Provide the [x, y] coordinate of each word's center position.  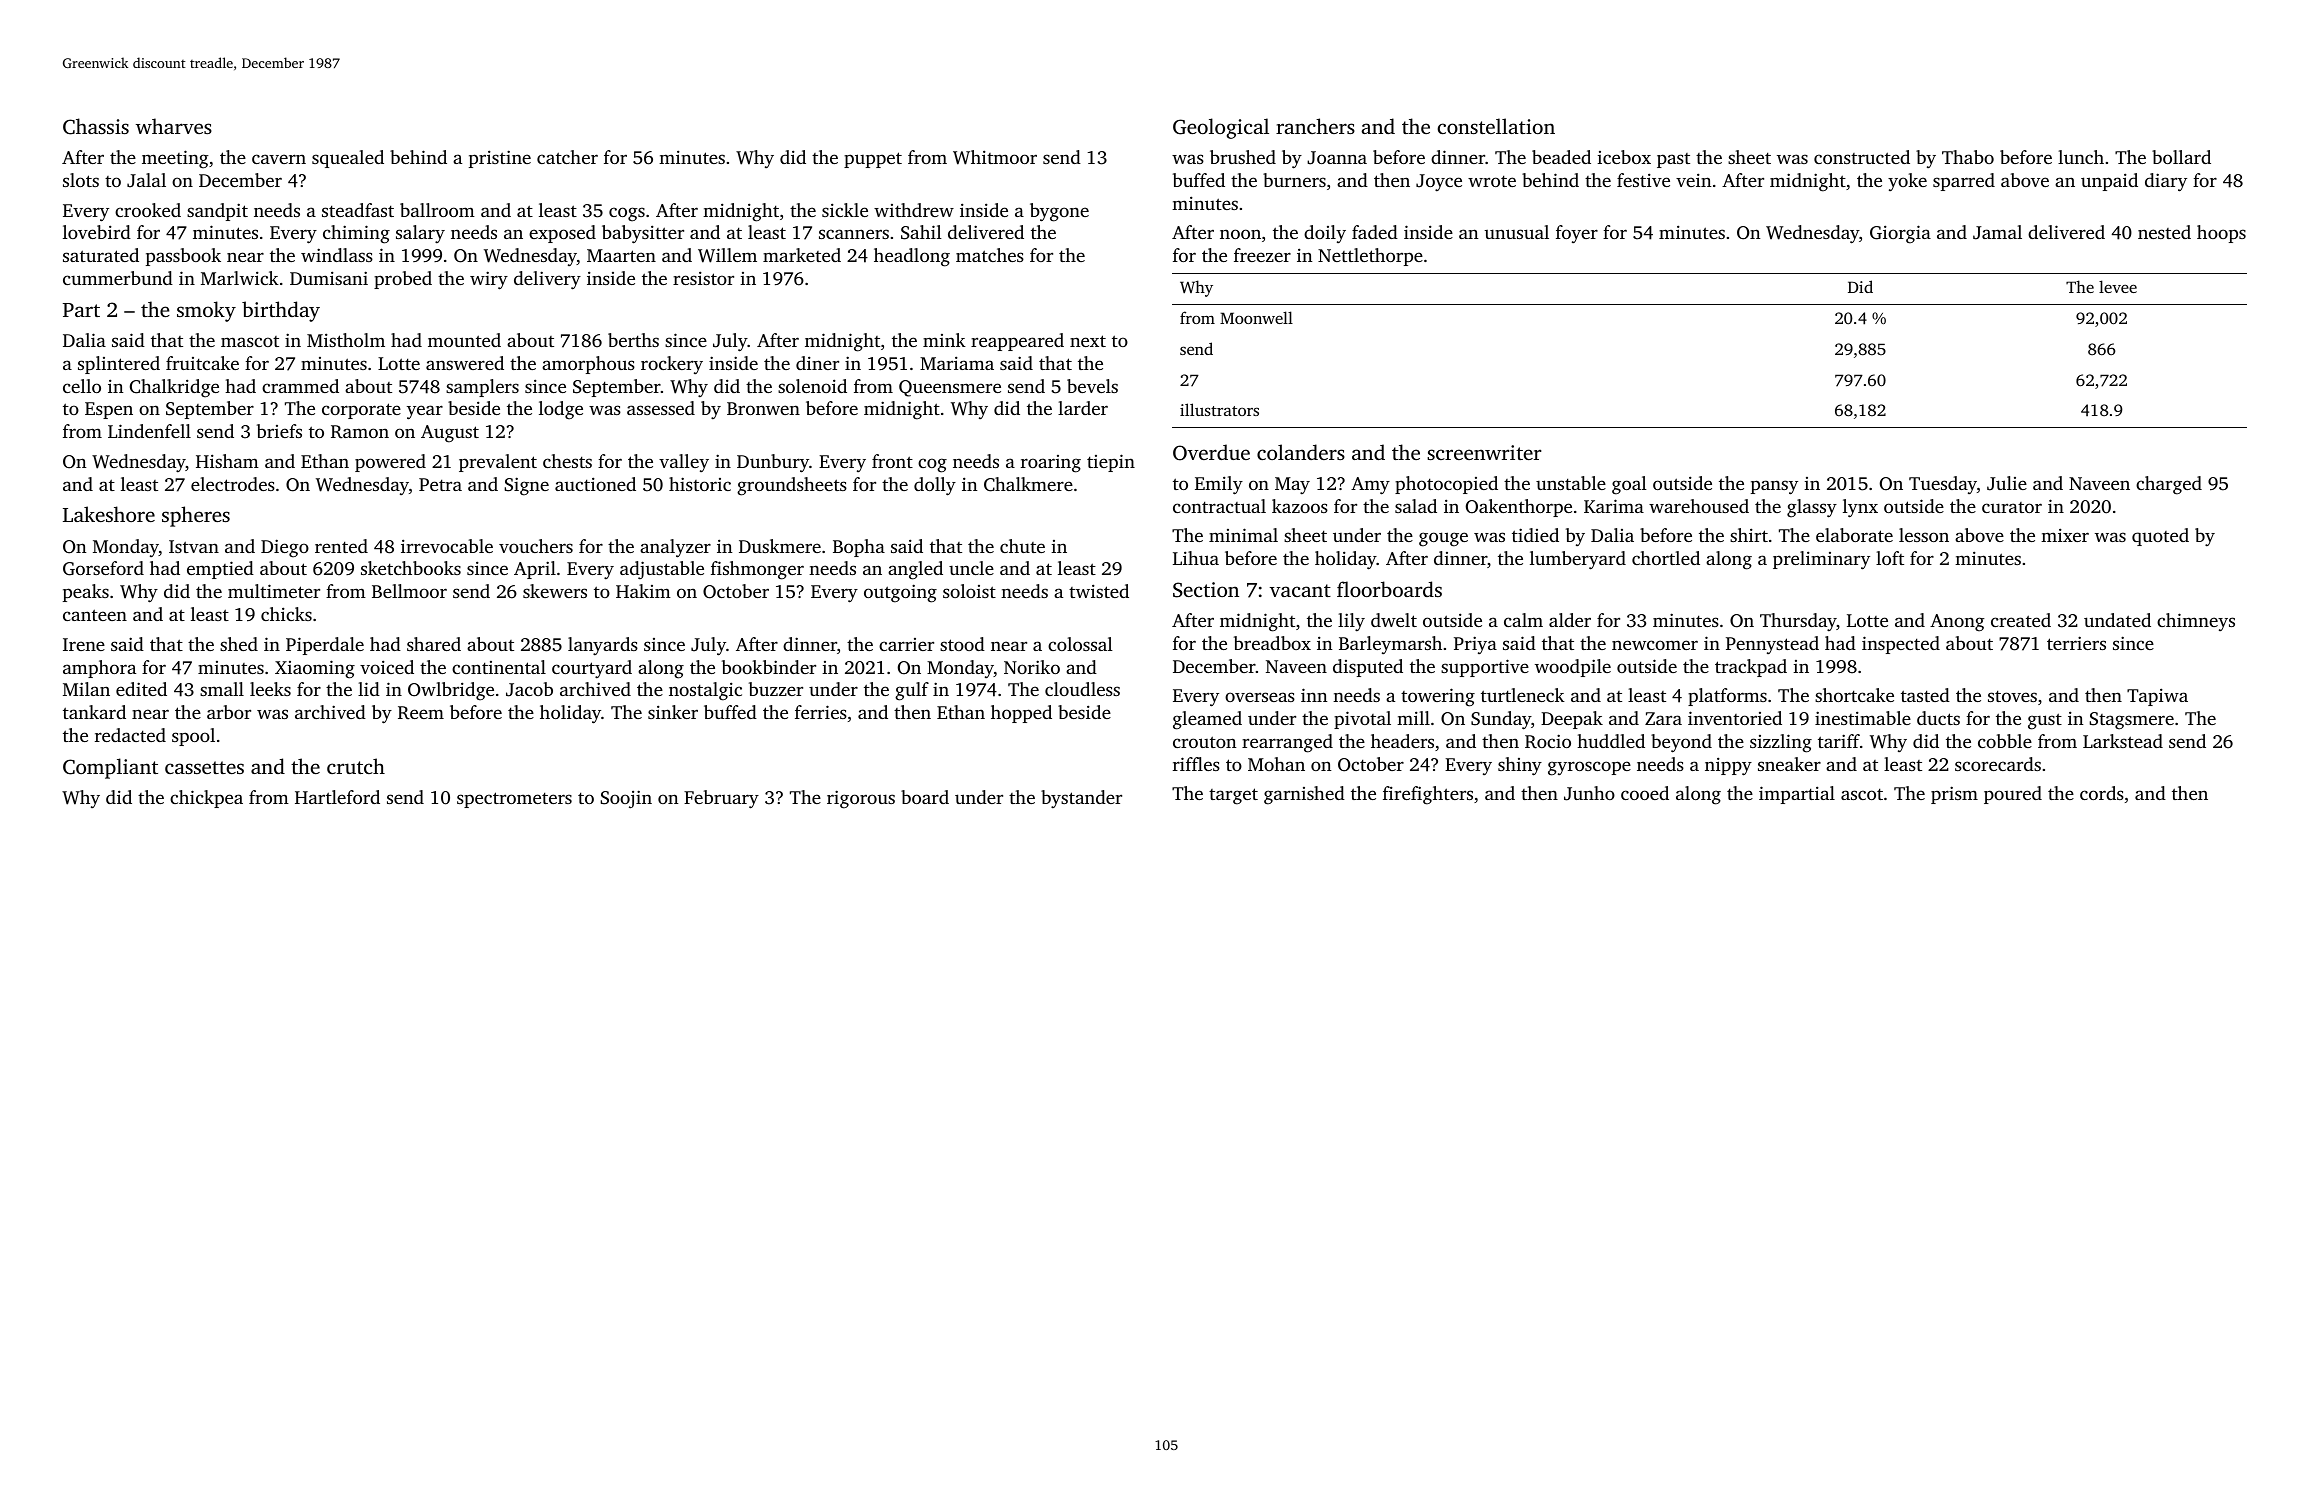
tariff [1839, 741]
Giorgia [1900, 234]
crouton [1204, 742]
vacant [1300, 590]
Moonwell [1256, 317]
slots [81, 180]
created [2021, 620]
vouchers [536, 546]
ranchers [1315, 126]
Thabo [1968, 157]
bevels [1092, 386]
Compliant [110, 768]
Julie [2007, 483]
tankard [94, 712]
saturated [101, 255]
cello [82, 386]
